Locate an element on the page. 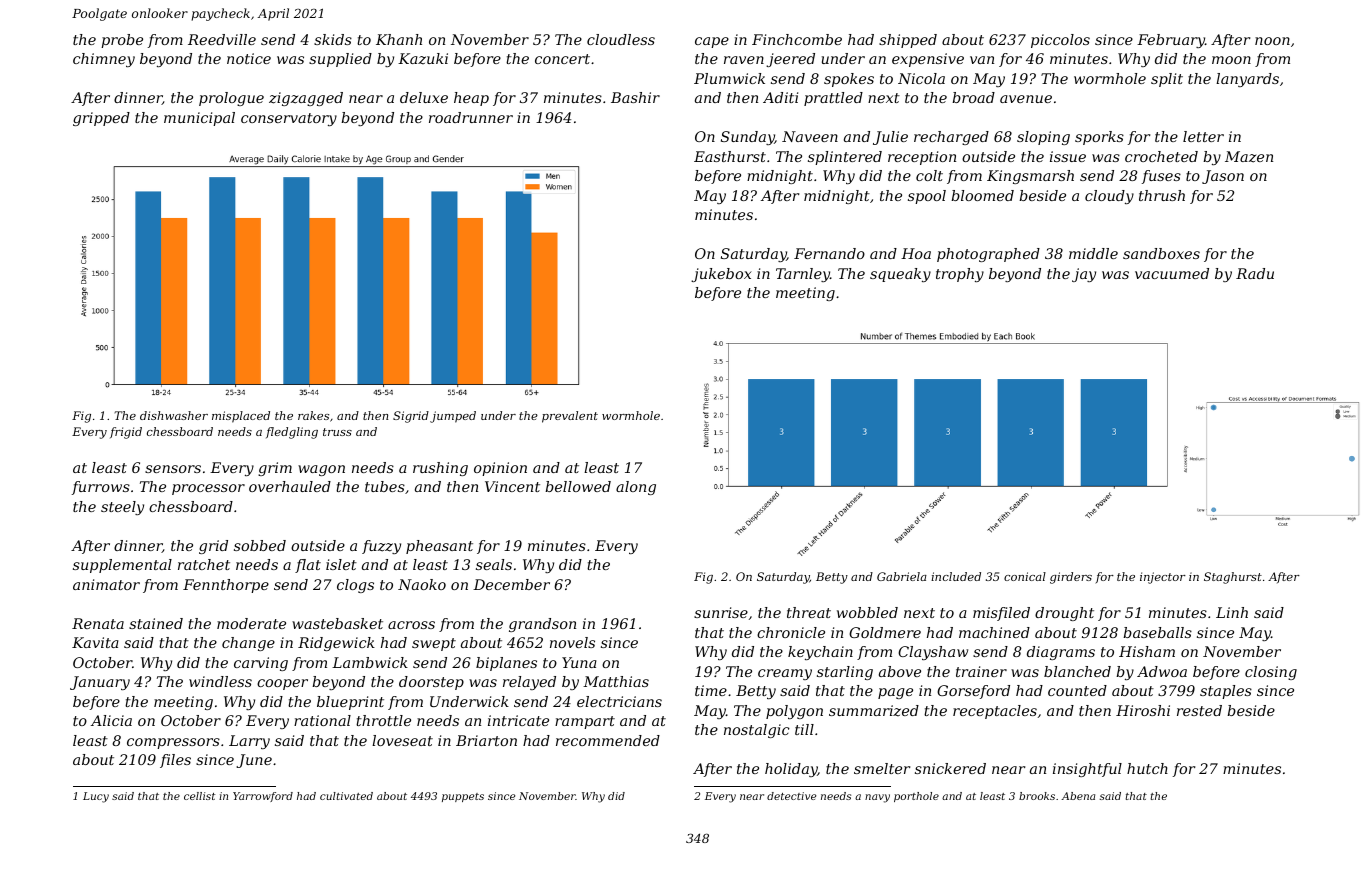 This document has height=887, width=1372. Fennthorpe is located at coordinates (226, 586).
